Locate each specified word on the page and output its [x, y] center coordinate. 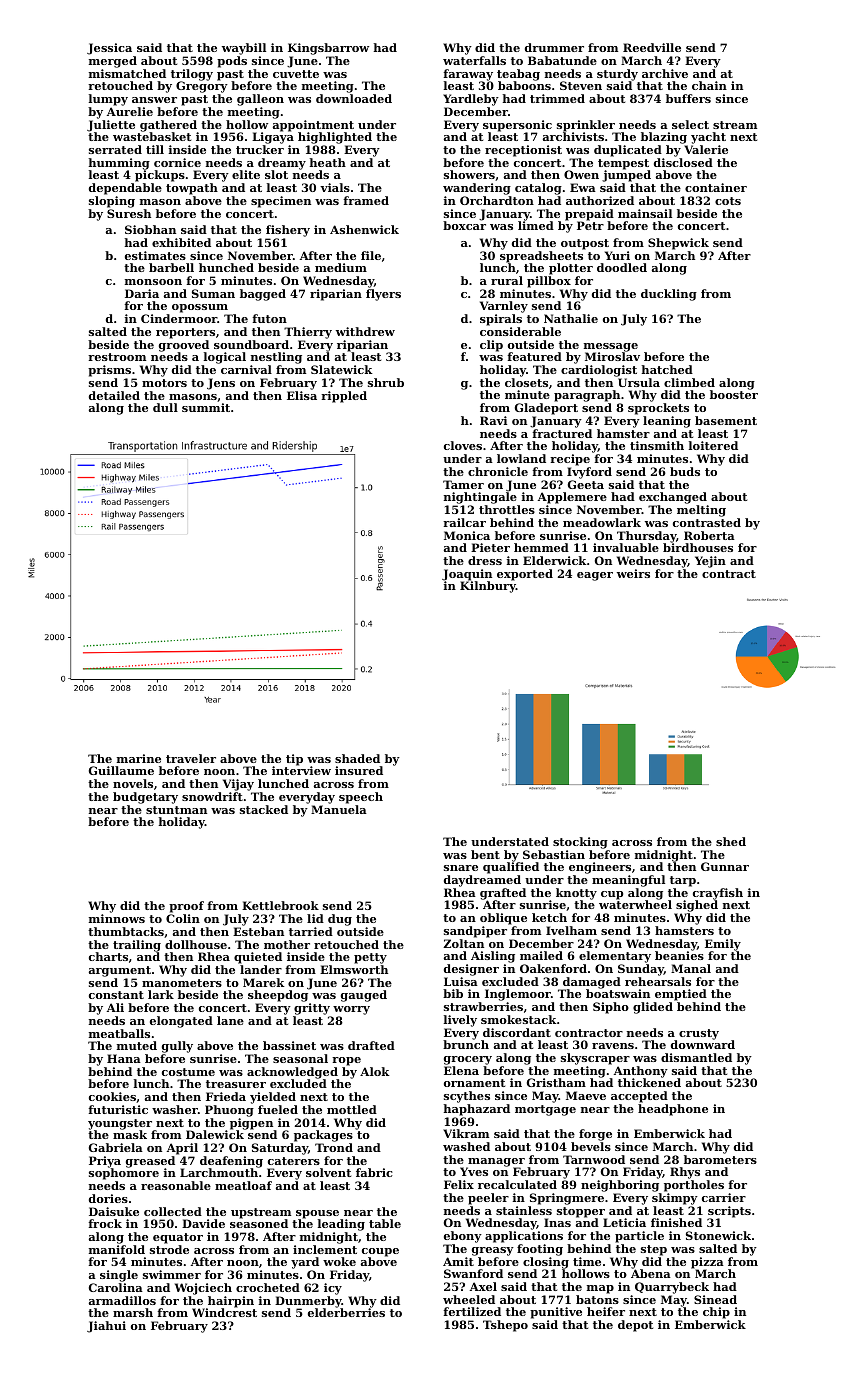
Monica [467, 535]
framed [366, 200]
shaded [357, 758]
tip [294, 760]
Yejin [710, 562]
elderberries [346, 1312]
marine [139, 758]
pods [232, 62]
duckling [669, 295]
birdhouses [698, 547]
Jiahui [106, 1327]
